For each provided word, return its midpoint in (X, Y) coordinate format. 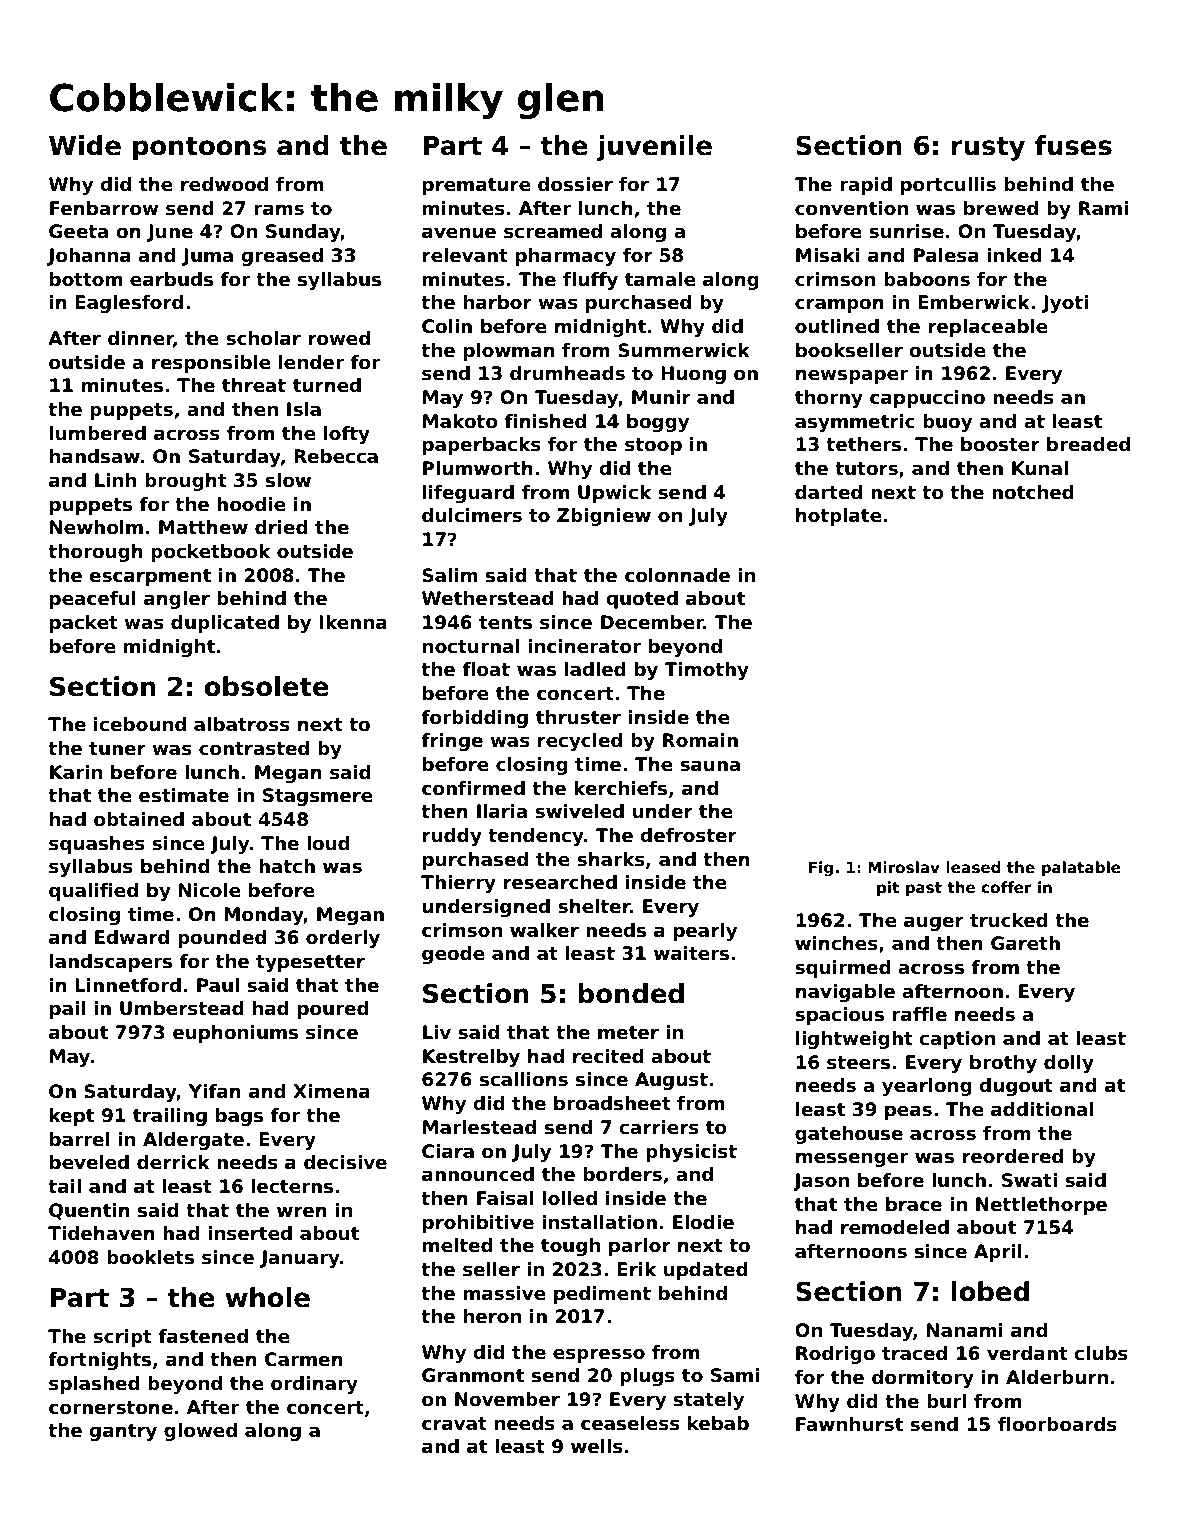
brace (914, 1204)
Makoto (460, 421)
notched (1033, 492)
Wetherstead (487, 598)
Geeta (78, 231)
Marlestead (479, 1127)
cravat (454, 1424)
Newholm (96, 527)
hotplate (839, 517)
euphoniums (235, 1034)
